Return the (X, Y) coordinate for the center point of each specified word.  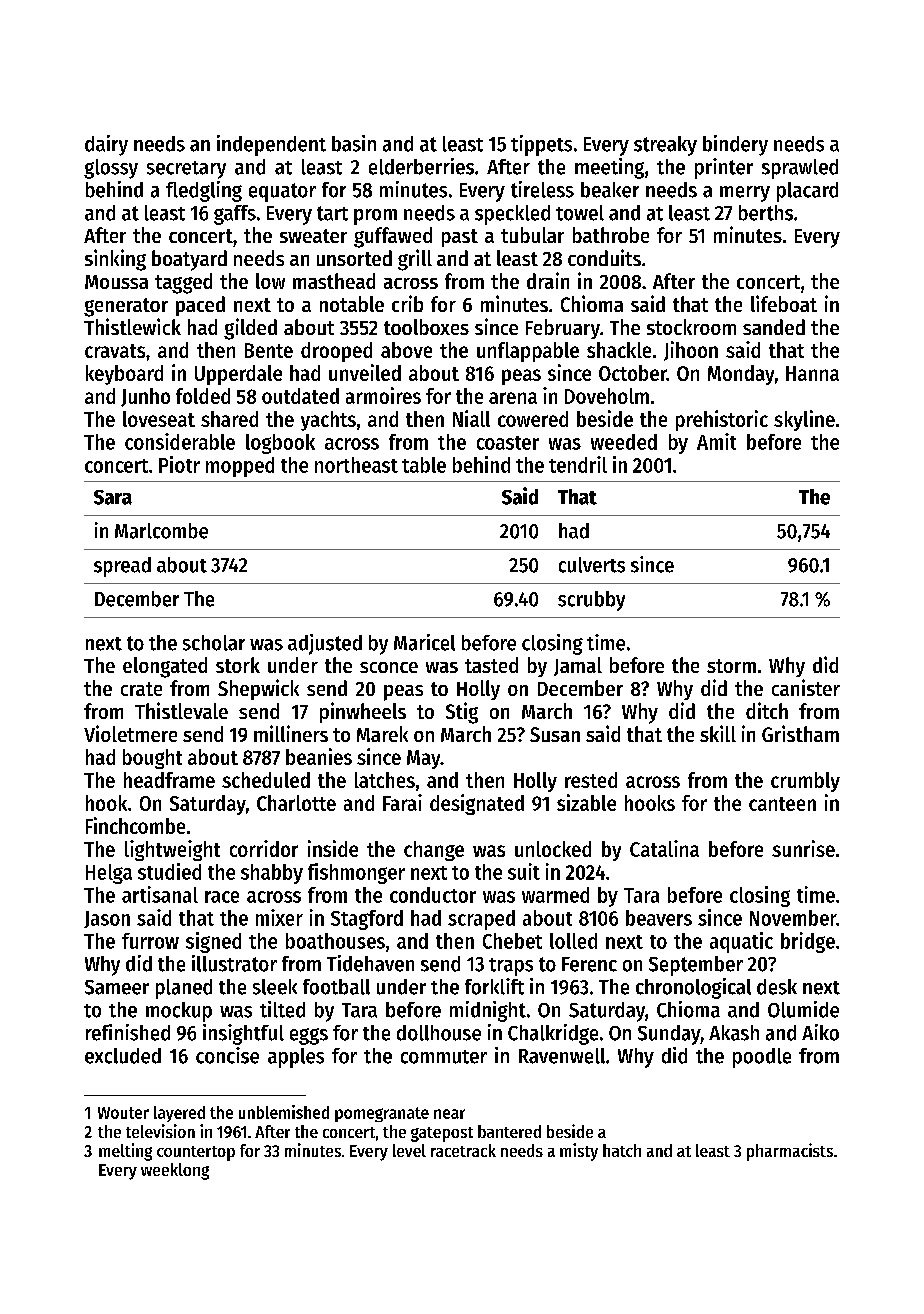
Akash (734, 1033)
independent (271, 145)
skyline (804, 420)
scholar (214, 643)
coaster (508, 443)
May (424, 759)
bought (152, 759)
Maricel (424, 642)
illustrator (234, 963)
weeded (624, 442)
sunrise (803, 848)
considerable (180, 441)
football (336, 987)
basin (354, 143)
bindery (735, 145)
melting (125, 1152)
